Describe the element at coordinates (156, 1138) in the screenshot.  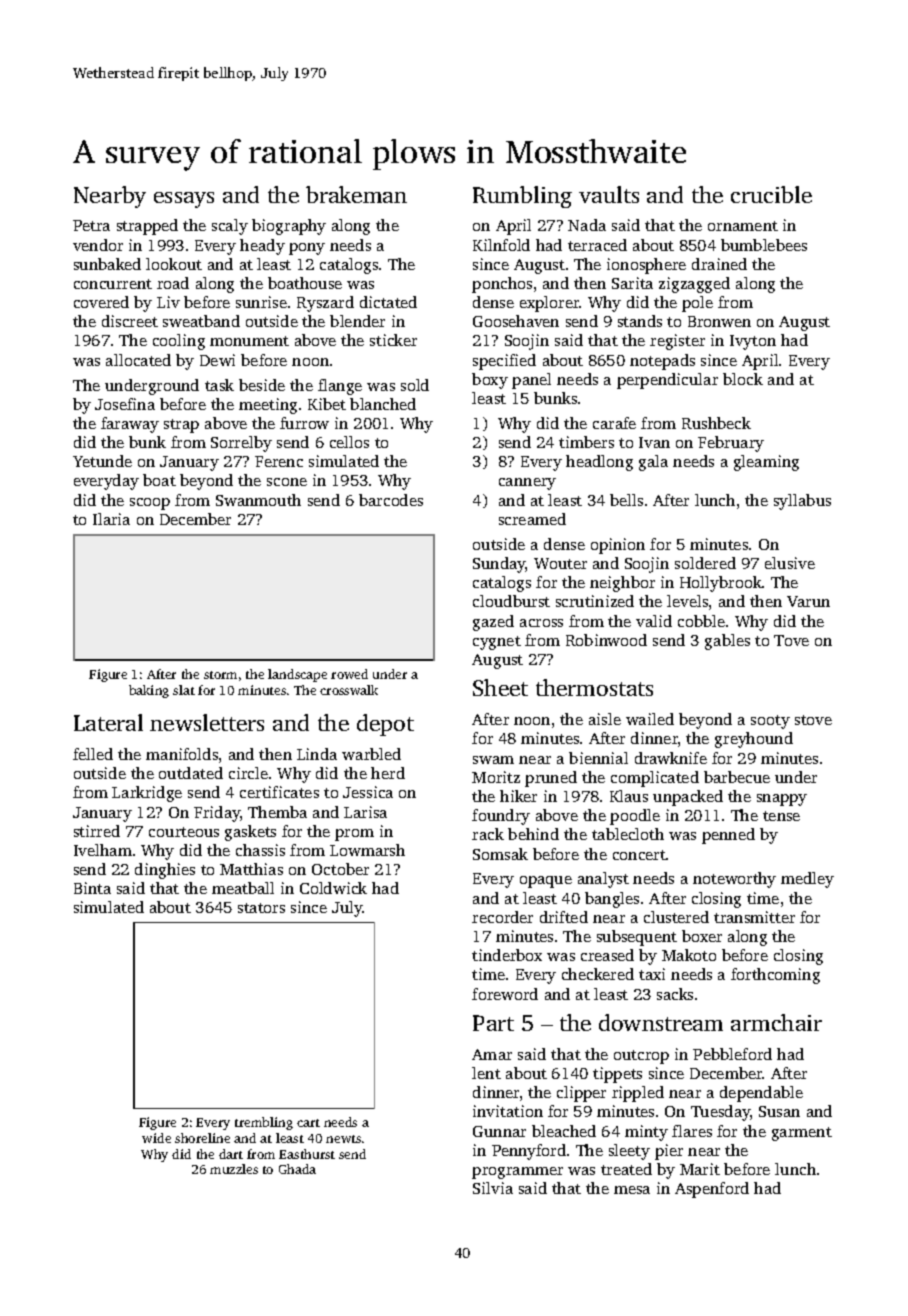
I see `wide` at that location.
